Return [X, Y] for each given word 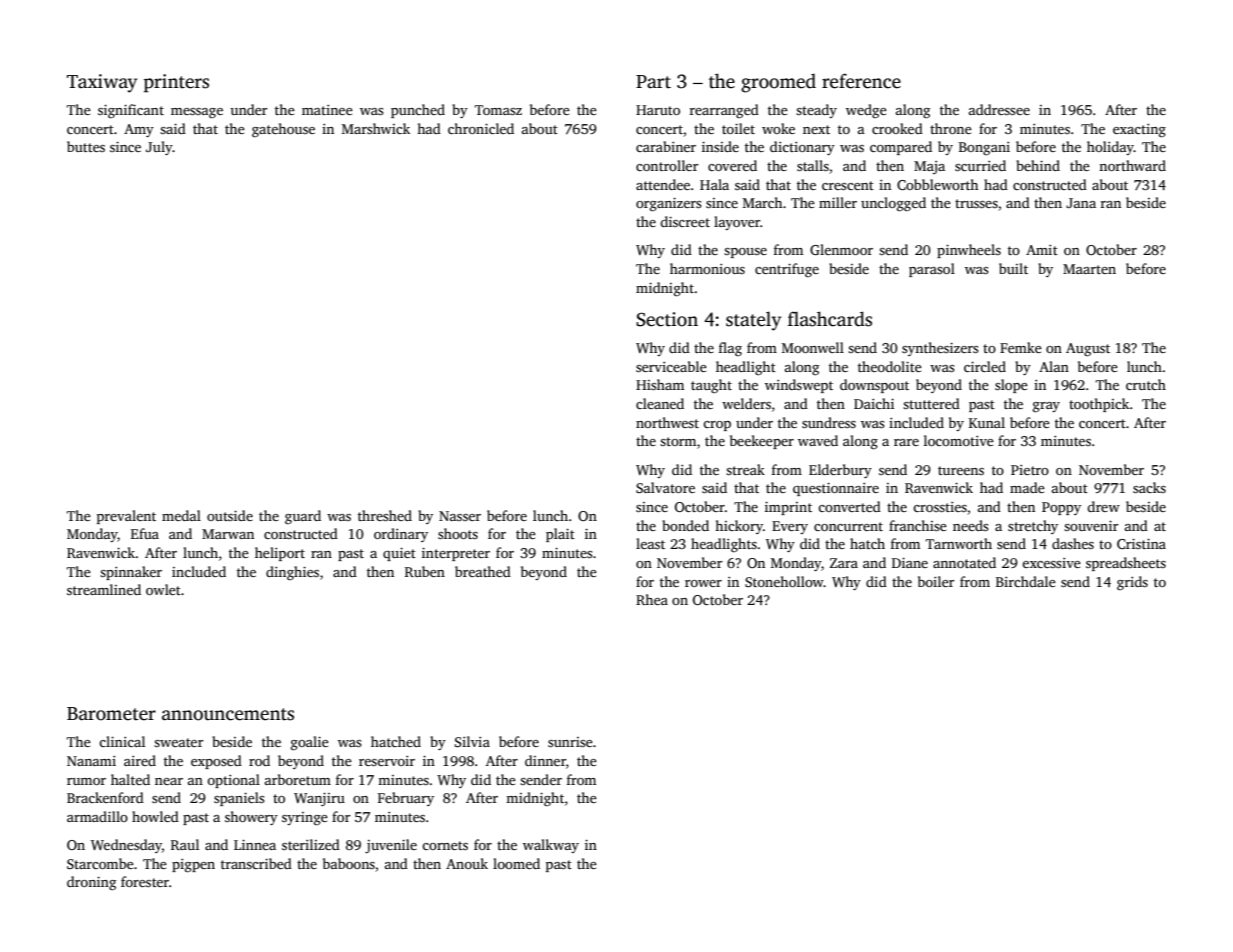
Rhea [652, 599]
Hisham [660, 384]
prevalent [126, 517]
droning [91, 883]
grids [1132, 583]
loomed [516, 863]
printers [176, 83]
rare [906, 442]
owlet [163, 589]
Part [653, 82]
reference [861, 81]
